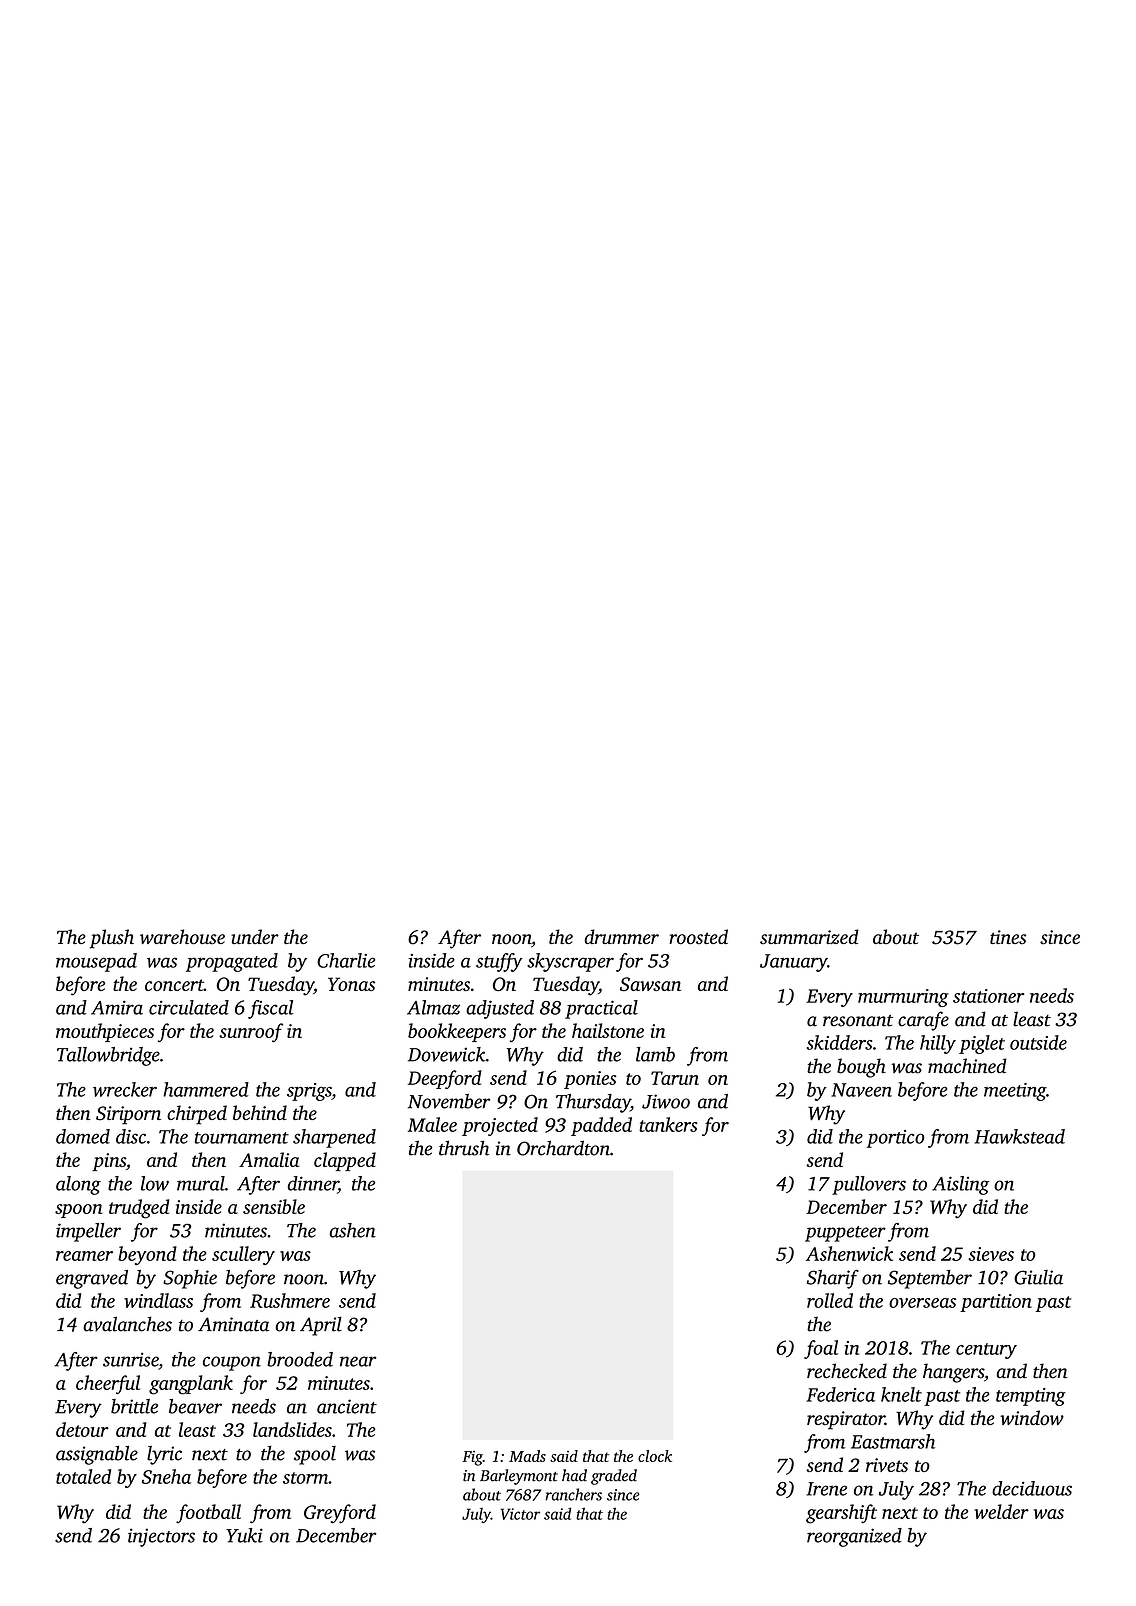 The width and height of the page is (1136, 1606). I want to click on reorganized, so click(854, 1537).
